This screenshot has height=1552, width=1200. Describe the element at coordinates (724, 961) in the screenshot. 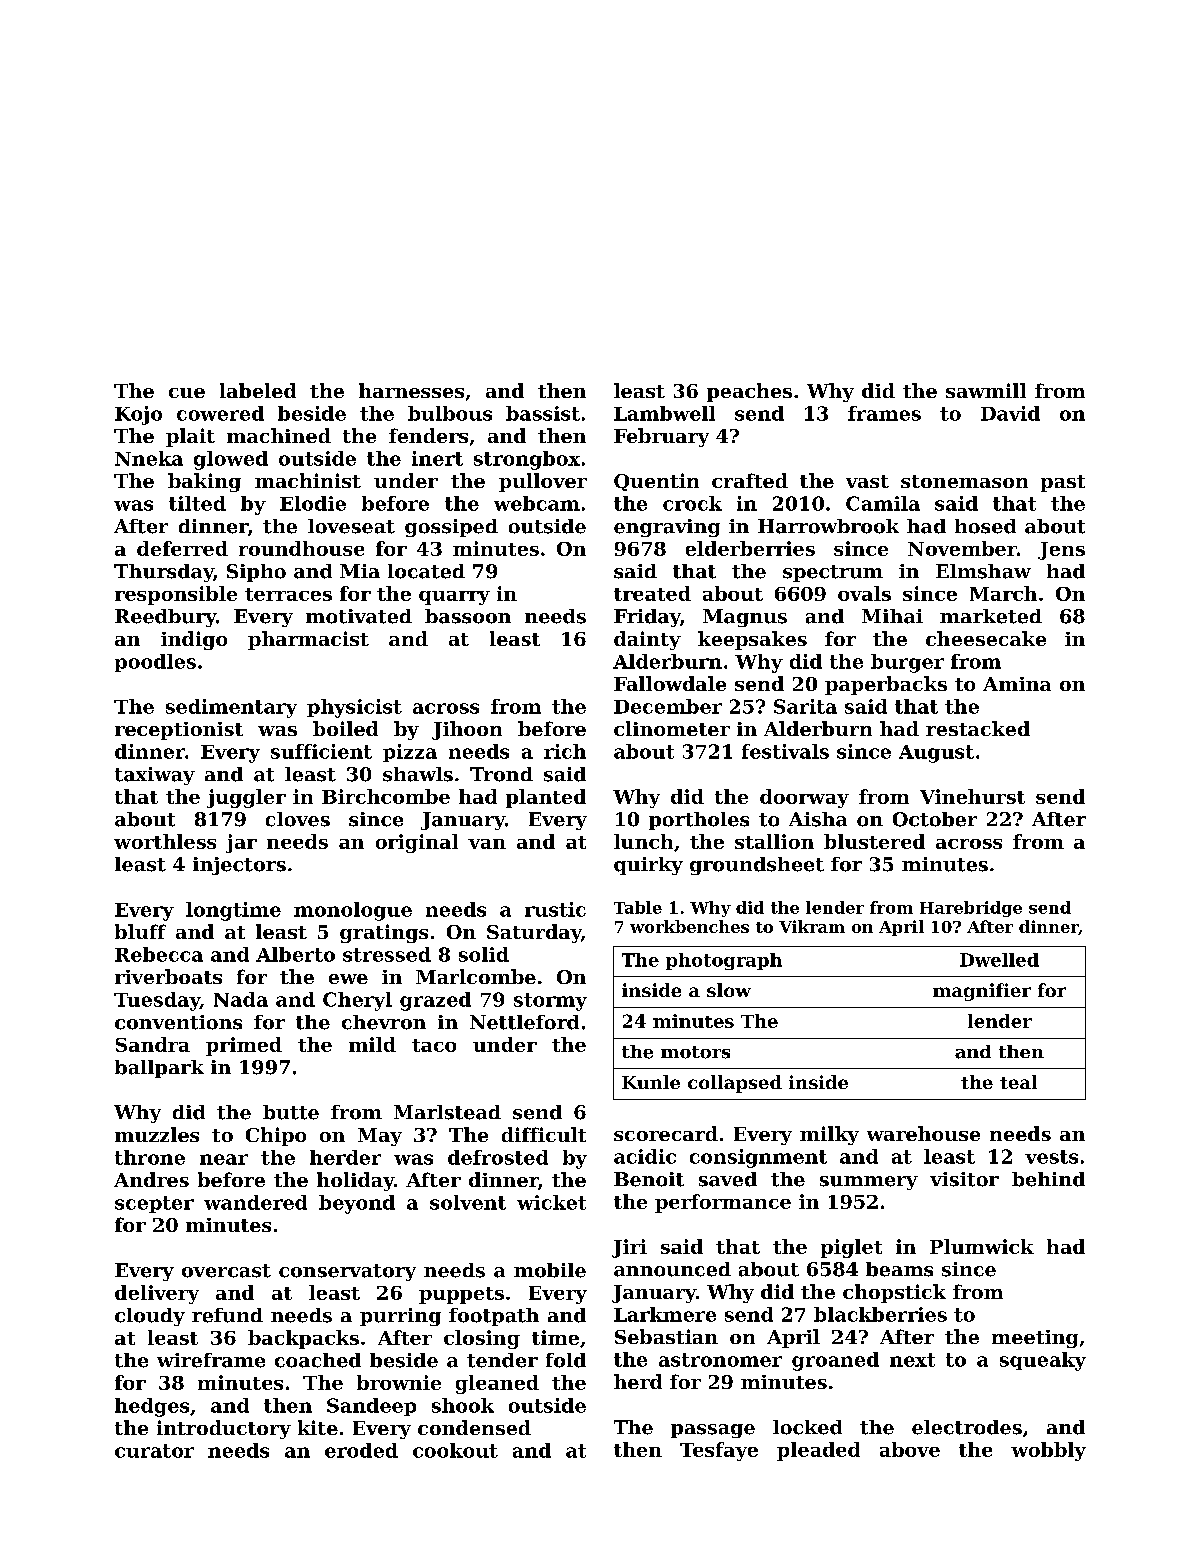

I see `photograph` at that location.
